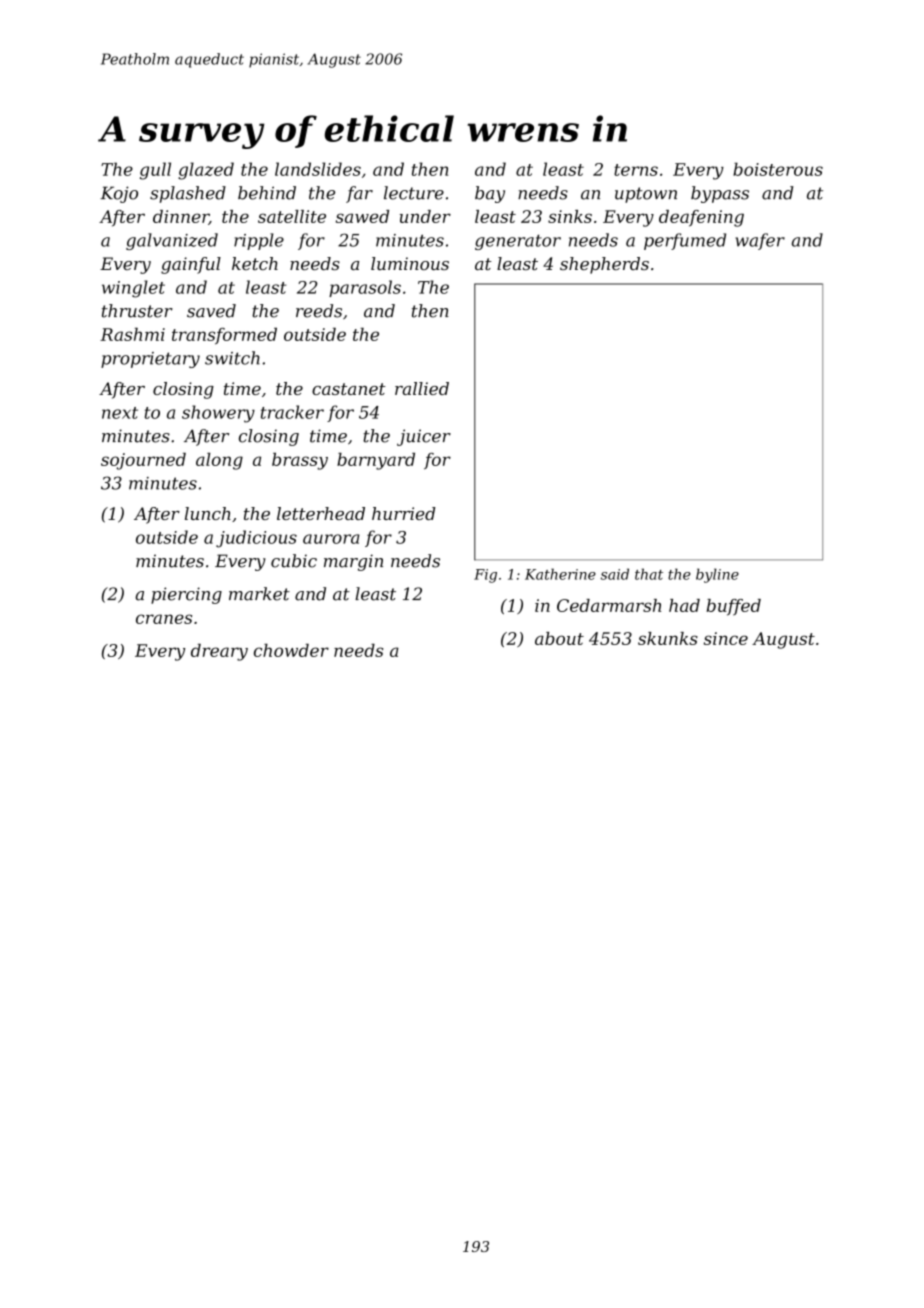 This screenshot has height=1308, width=924. What do you see at coordinates (778, 169) in the screenshot?
I see `boisterous` at bounding box center [778, 169].
